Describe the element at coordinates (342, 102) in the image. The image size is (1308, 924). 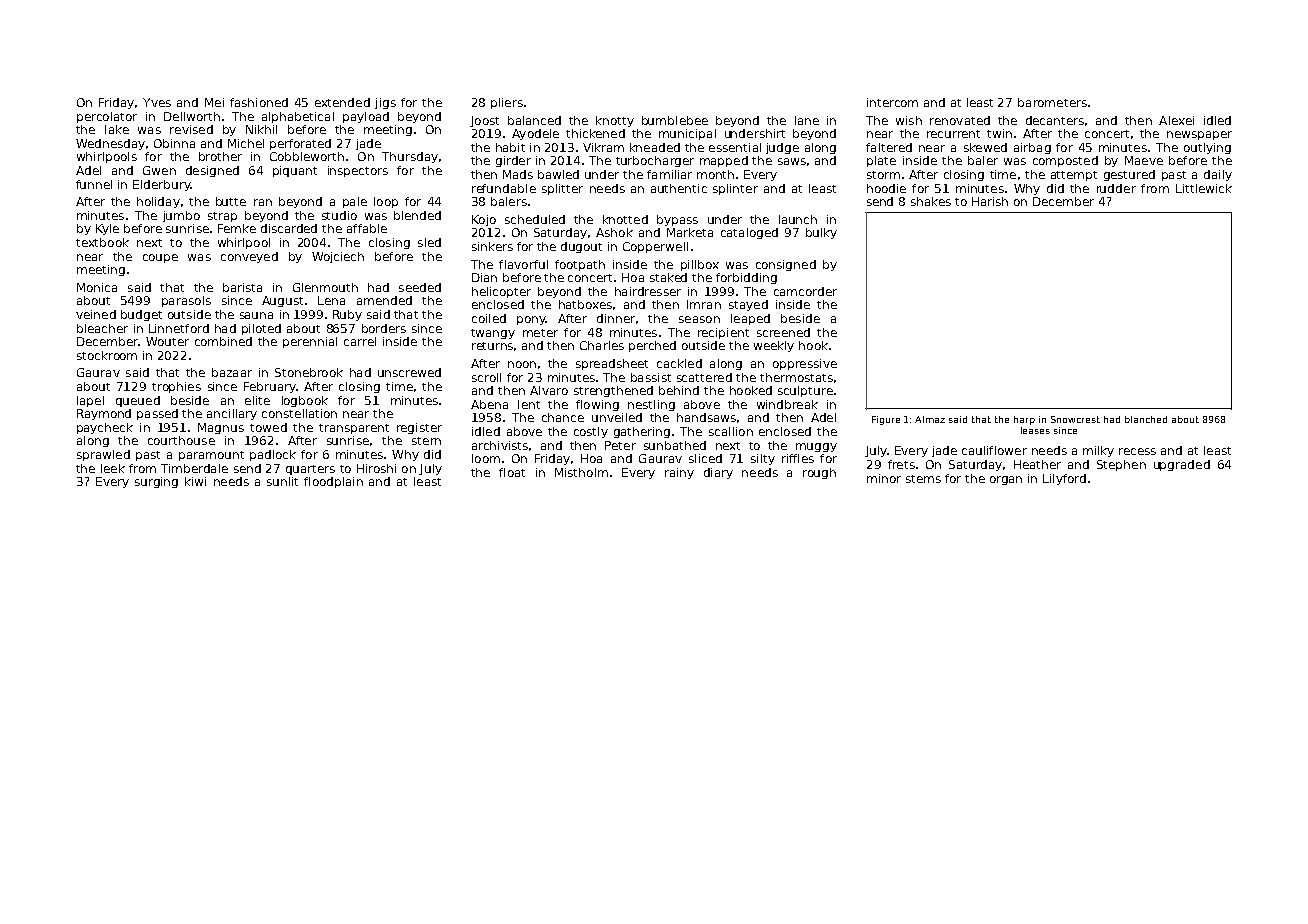
I see `extended` at that location.
